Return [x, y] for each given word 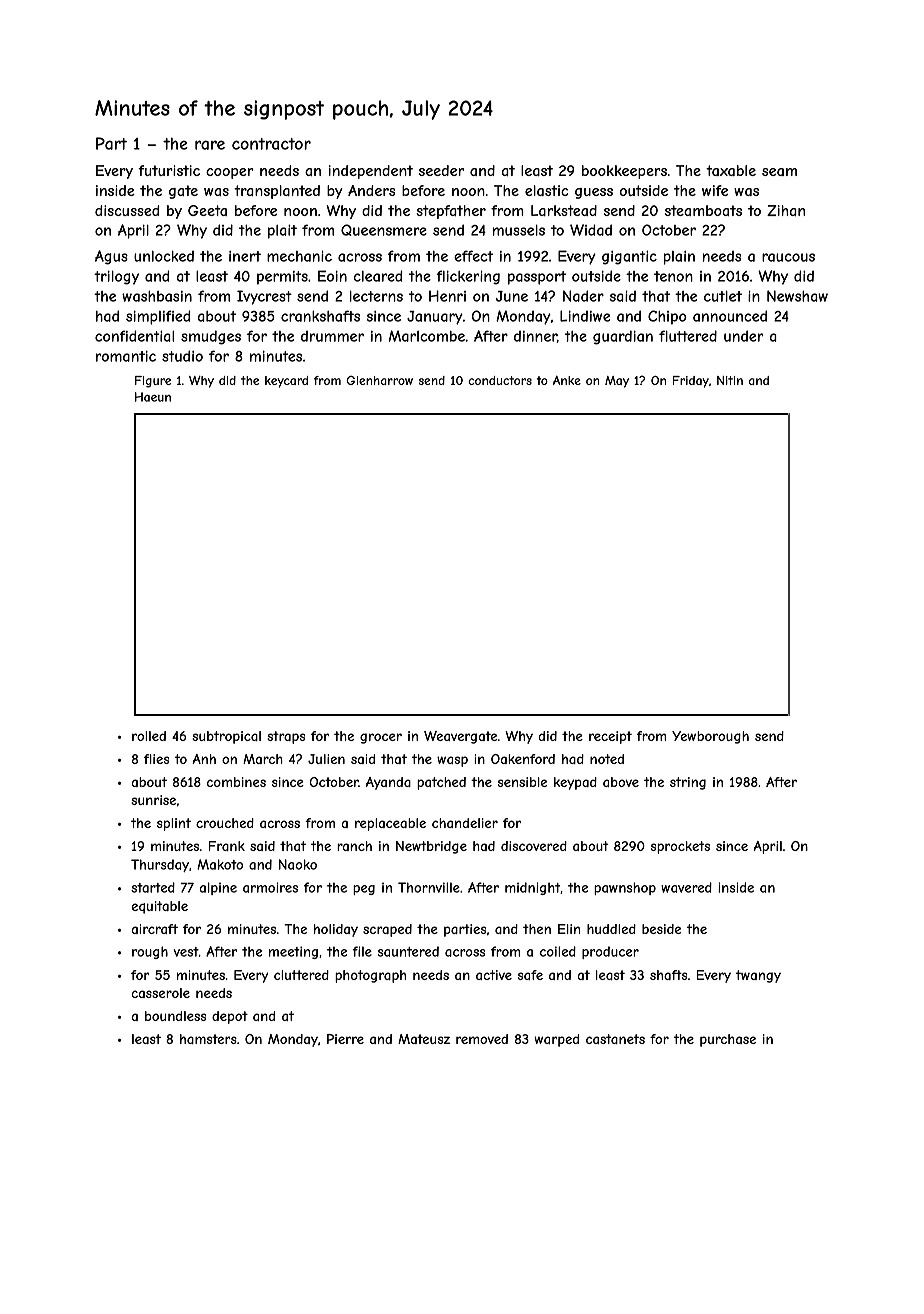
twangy [758, 976]
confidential [134, 336]
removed [482, 1039]
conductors [500, 380]
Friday [691, 382]
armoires [270, 887]
